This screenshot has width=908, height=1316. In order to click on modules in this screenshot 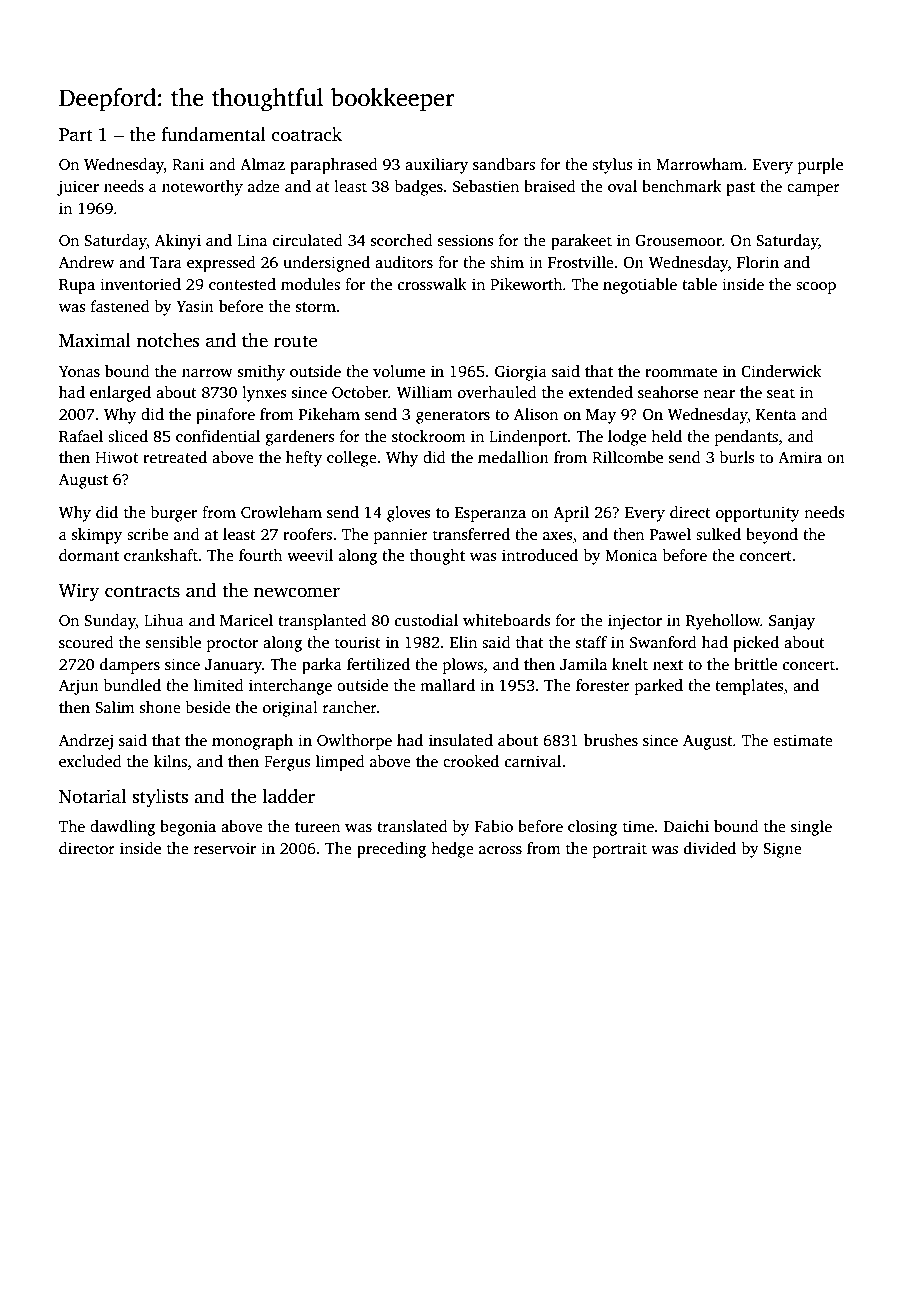, I will do `click(310, 284)`.
